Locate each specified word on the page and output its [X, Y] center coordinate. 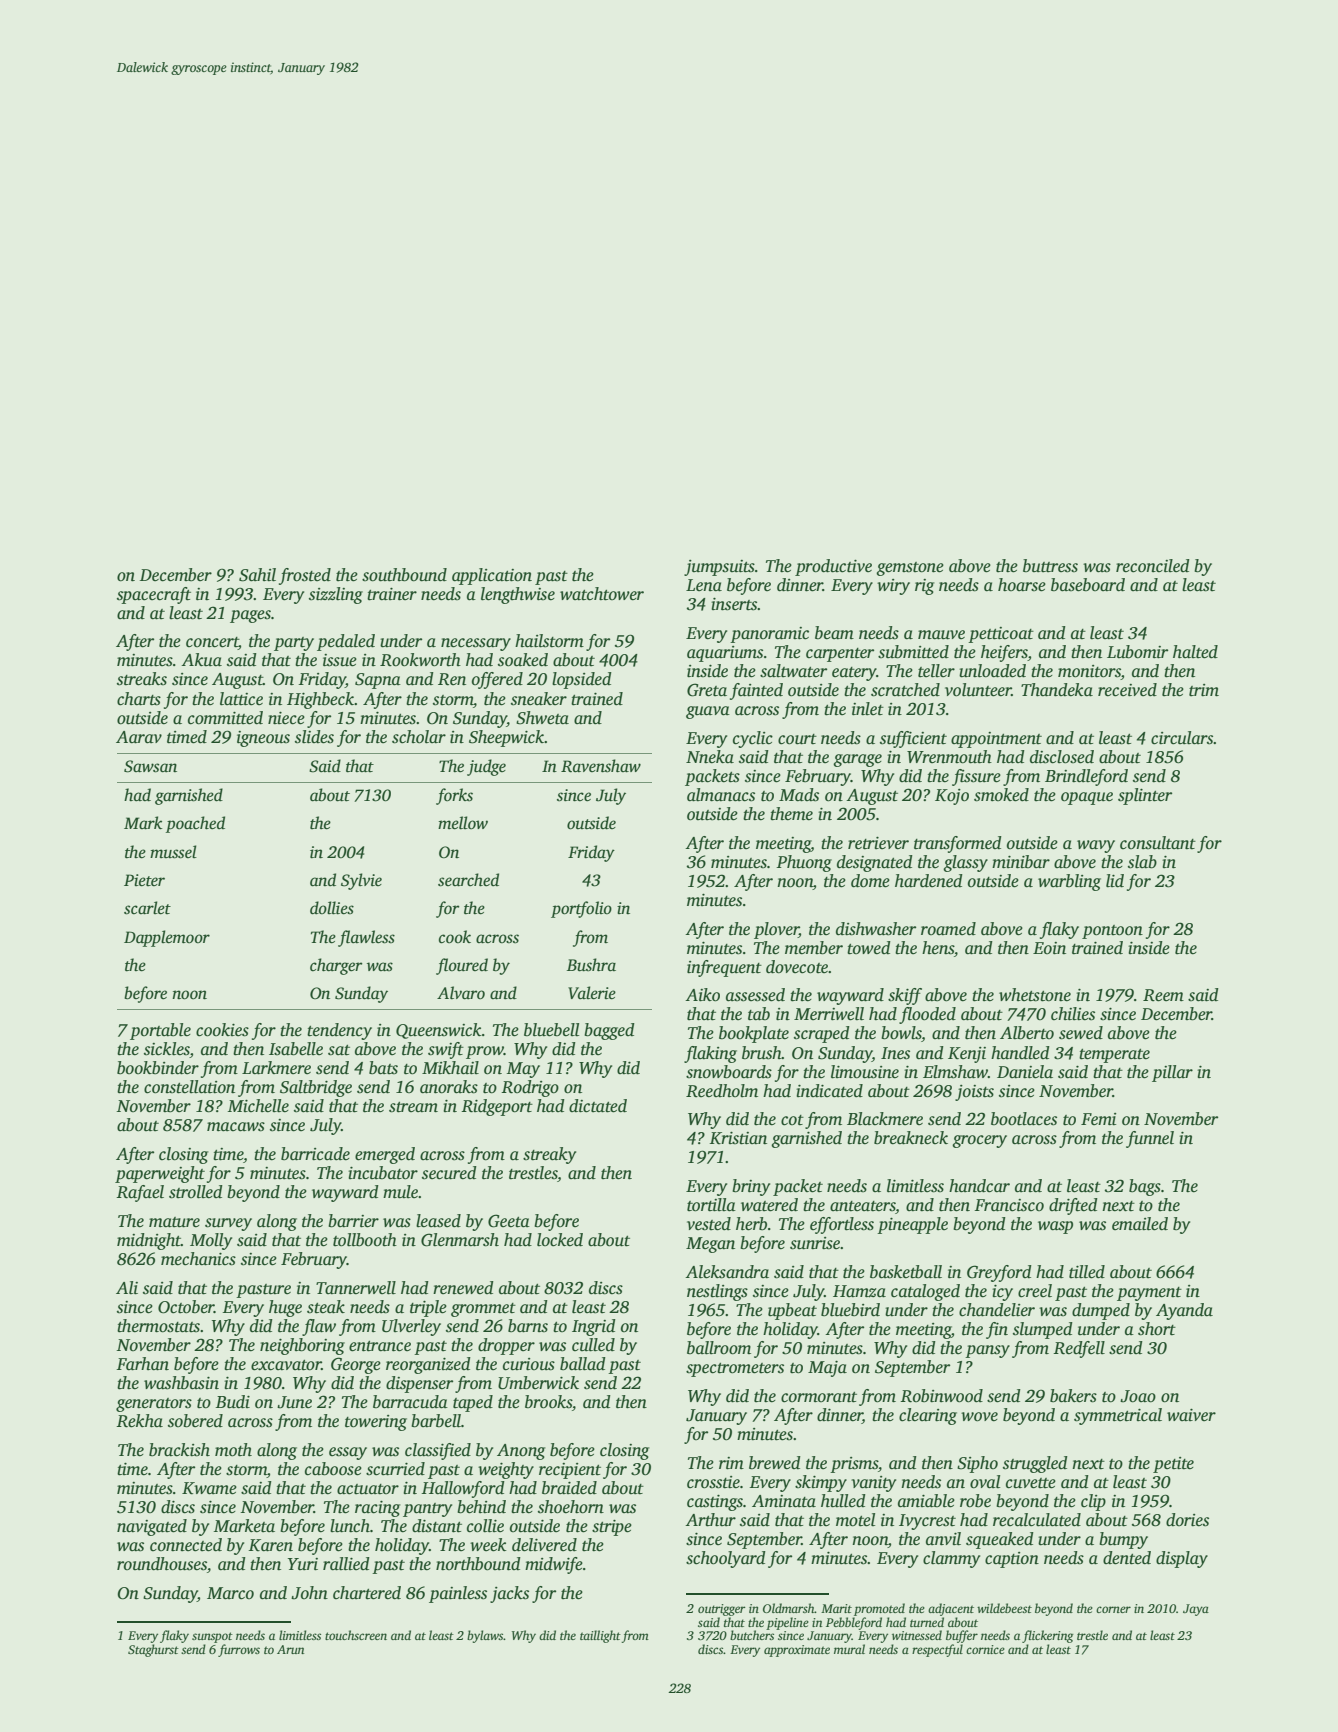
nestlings [717, 1292]
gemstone [910, 569]
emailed [1140, 1224]
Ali [127, 1287]
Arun [290, 1649]
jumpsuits [719, 568]
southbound [404, 575]
